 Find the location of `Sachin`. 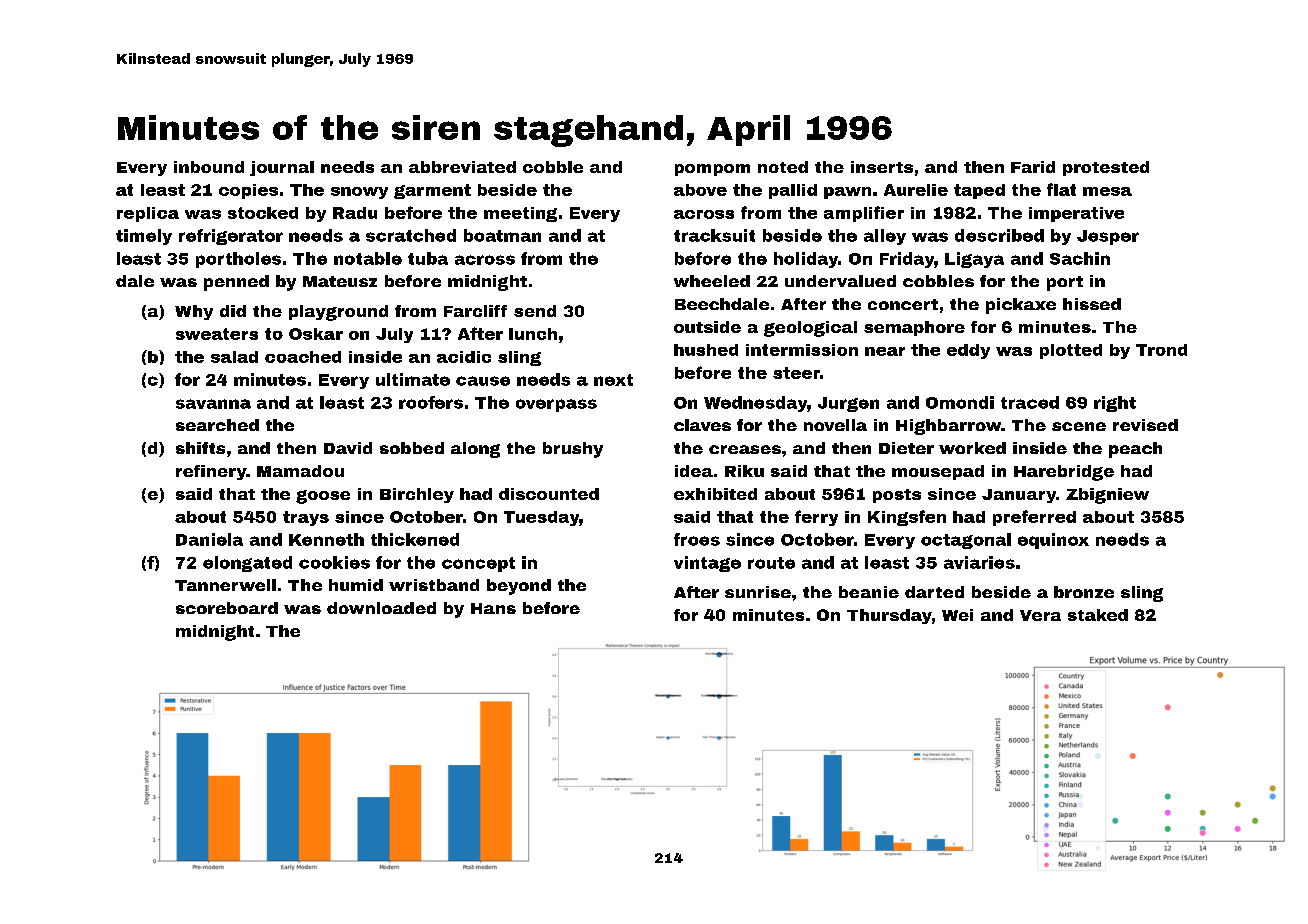

Sachin is located at coordinates (1080, 258).
